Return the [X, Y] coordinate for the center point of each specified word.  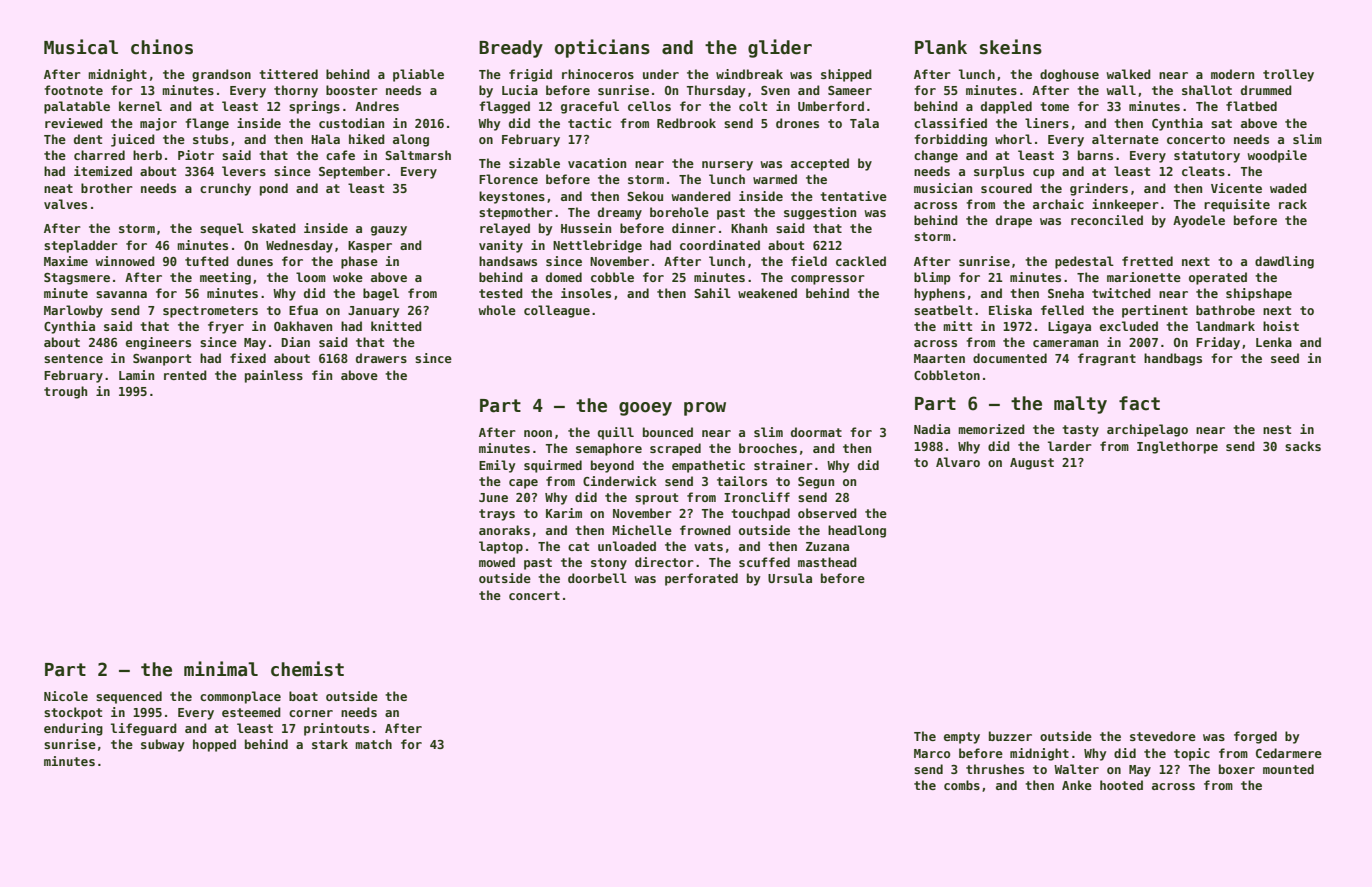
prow [705, 409]
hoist [1281, 326]
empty [962, 738]
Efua [303, 310]
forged [1255, 737]
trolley [1288, 75]
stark [330, 744]
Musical [81, 47]
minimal [221, 669]
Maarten [939, 358]
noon [538, 433]
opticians [602, 48]
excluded [1129, 326]
